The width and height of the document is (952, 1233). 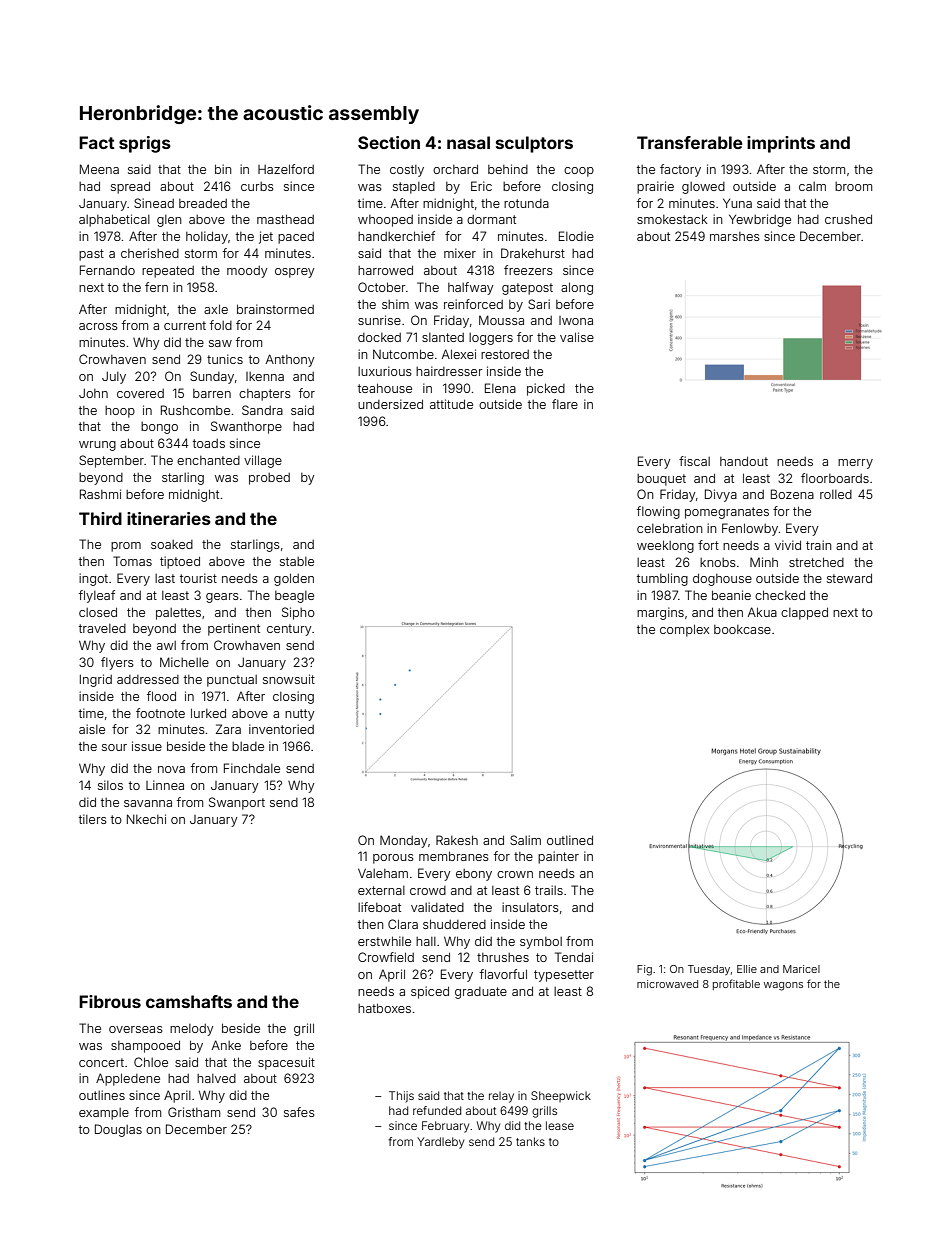 What do you see at coordinates (781, 144) in the document?
I see `imprints` at bounding box center [781, 144].
